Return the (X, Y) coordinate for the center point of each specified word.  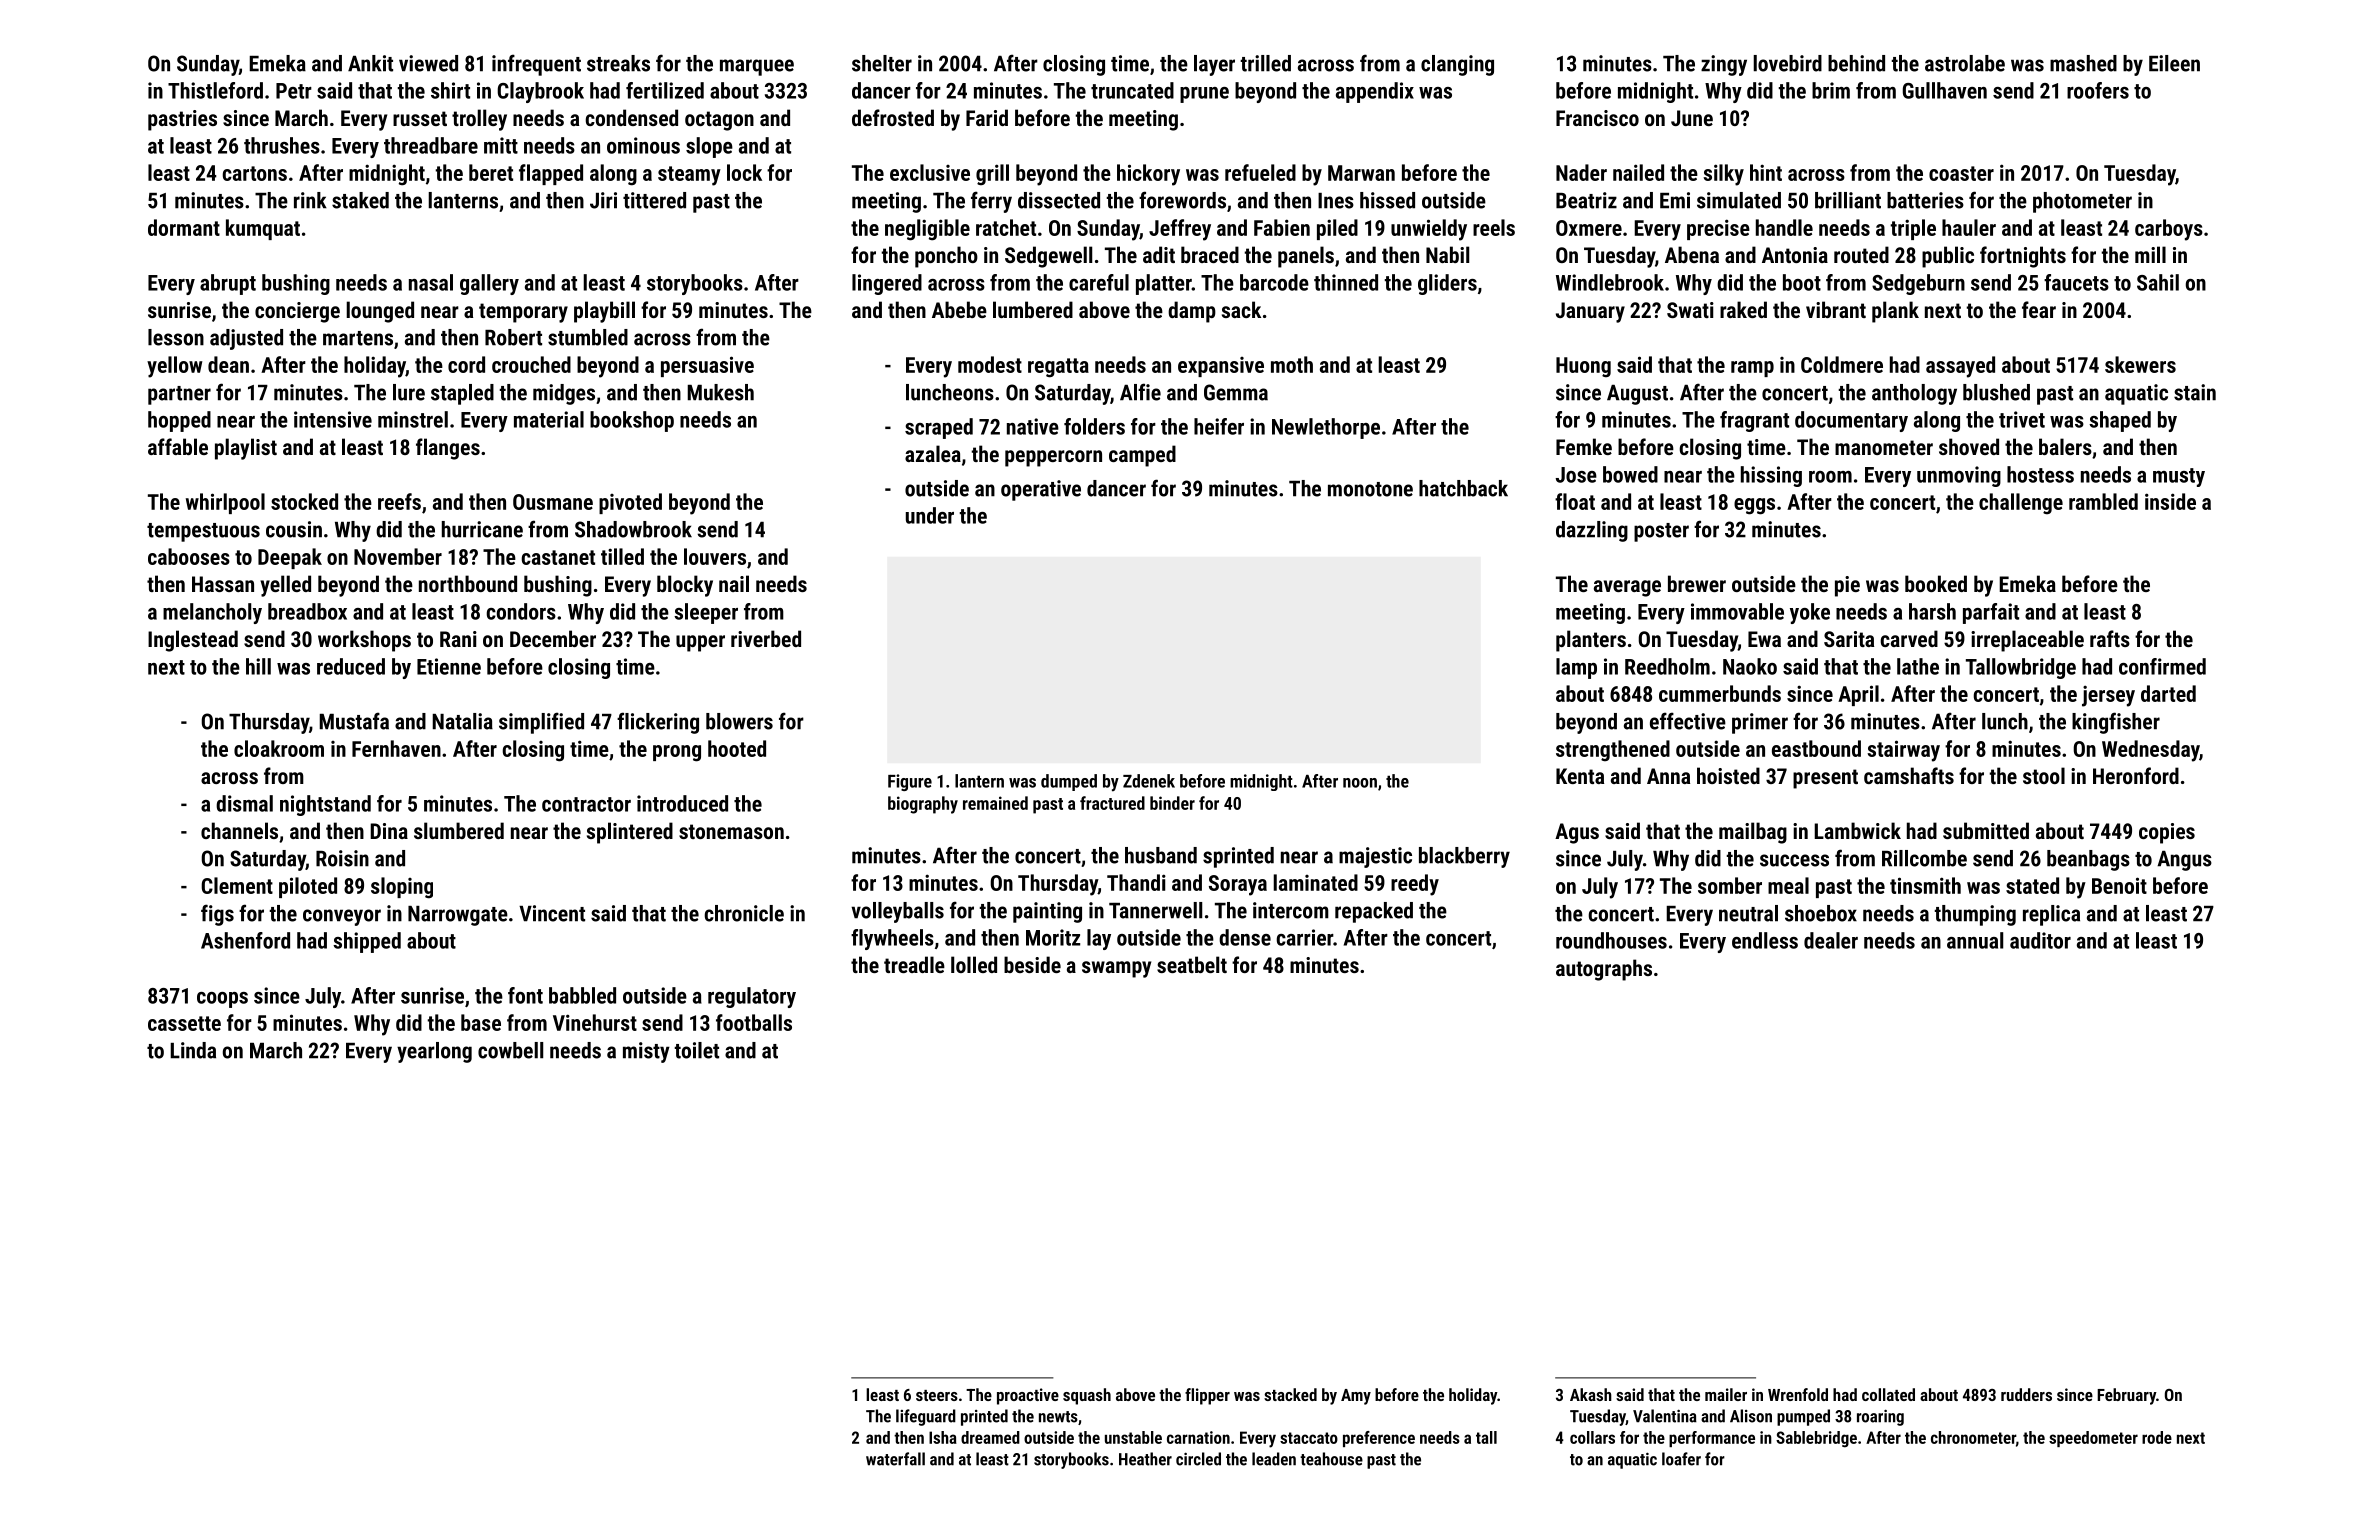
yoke (1810, 613)
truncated (1132, 90)
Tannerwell (1155, 910)
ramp (1752, 369)
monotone (1370, 489)
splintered (630, 833)
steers (937, 1395)
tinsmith (1925, 885)
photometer (2082, 202)
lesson (176, 337)
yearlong (434, 1052)
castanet (558, 557)
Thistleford (215, 90)
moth (1292, 364)
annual (1975, 940)
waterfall (895, 1459)
